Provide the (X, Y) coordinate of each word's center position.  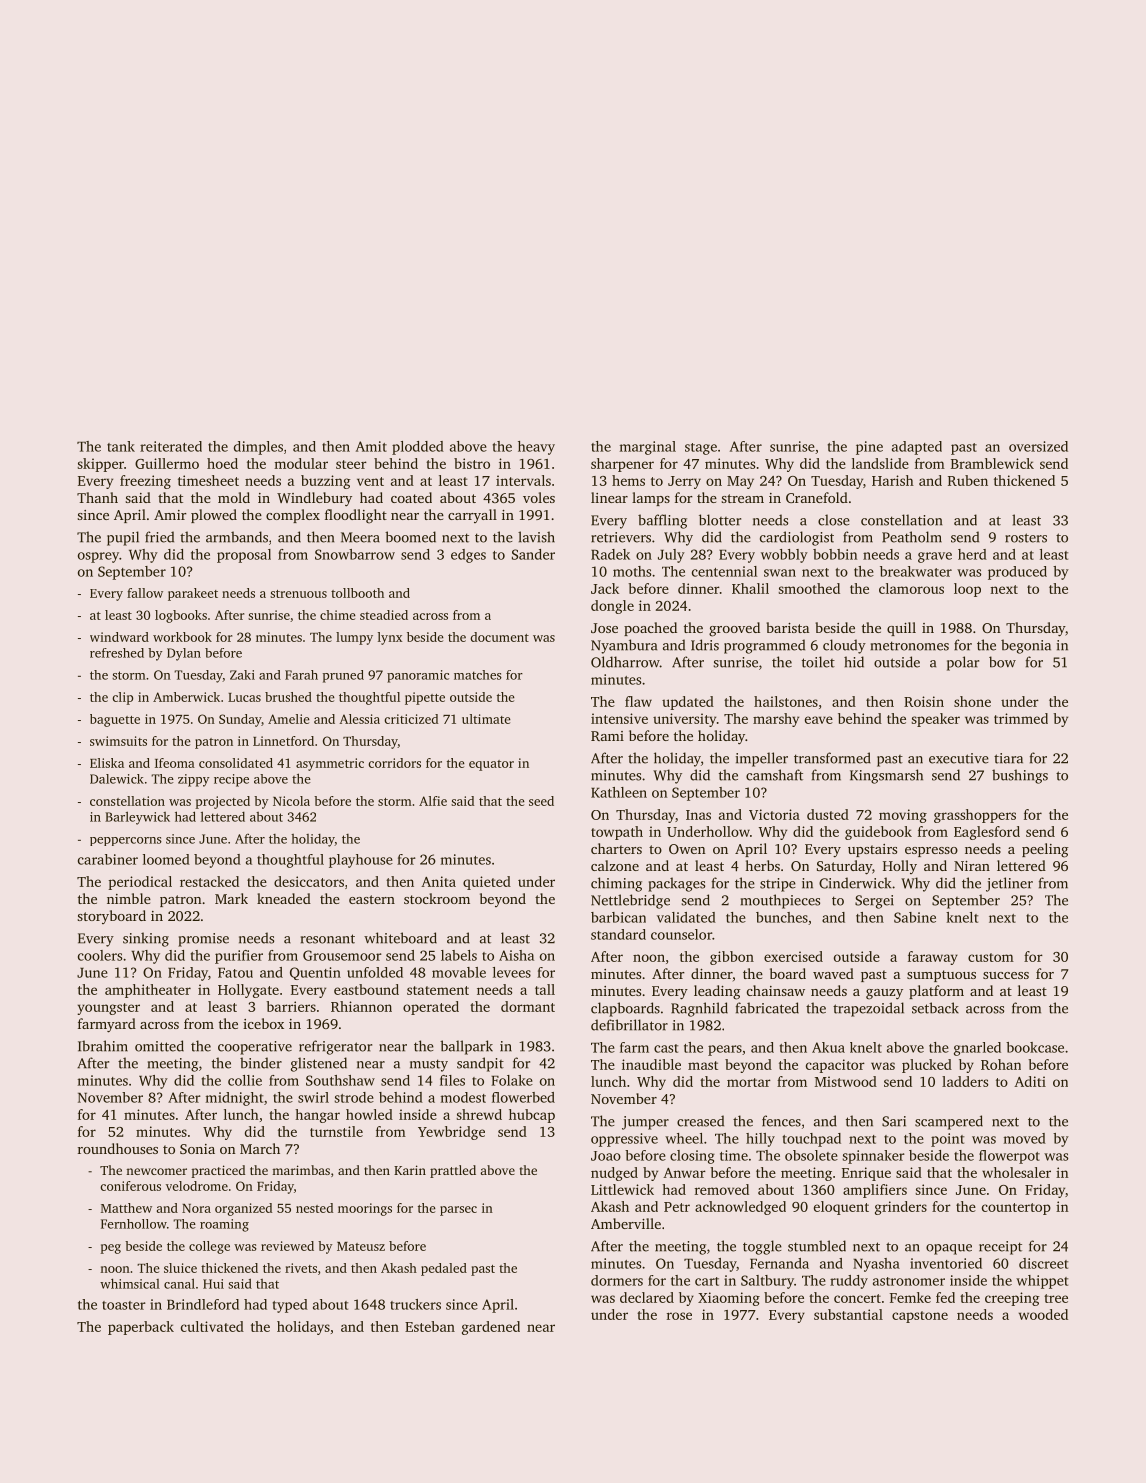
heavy (536, 448)
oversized (1038, 446)
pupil (123, 538)
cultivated (212, 1326)
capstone (920, 1317)
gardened (491, 1328)
